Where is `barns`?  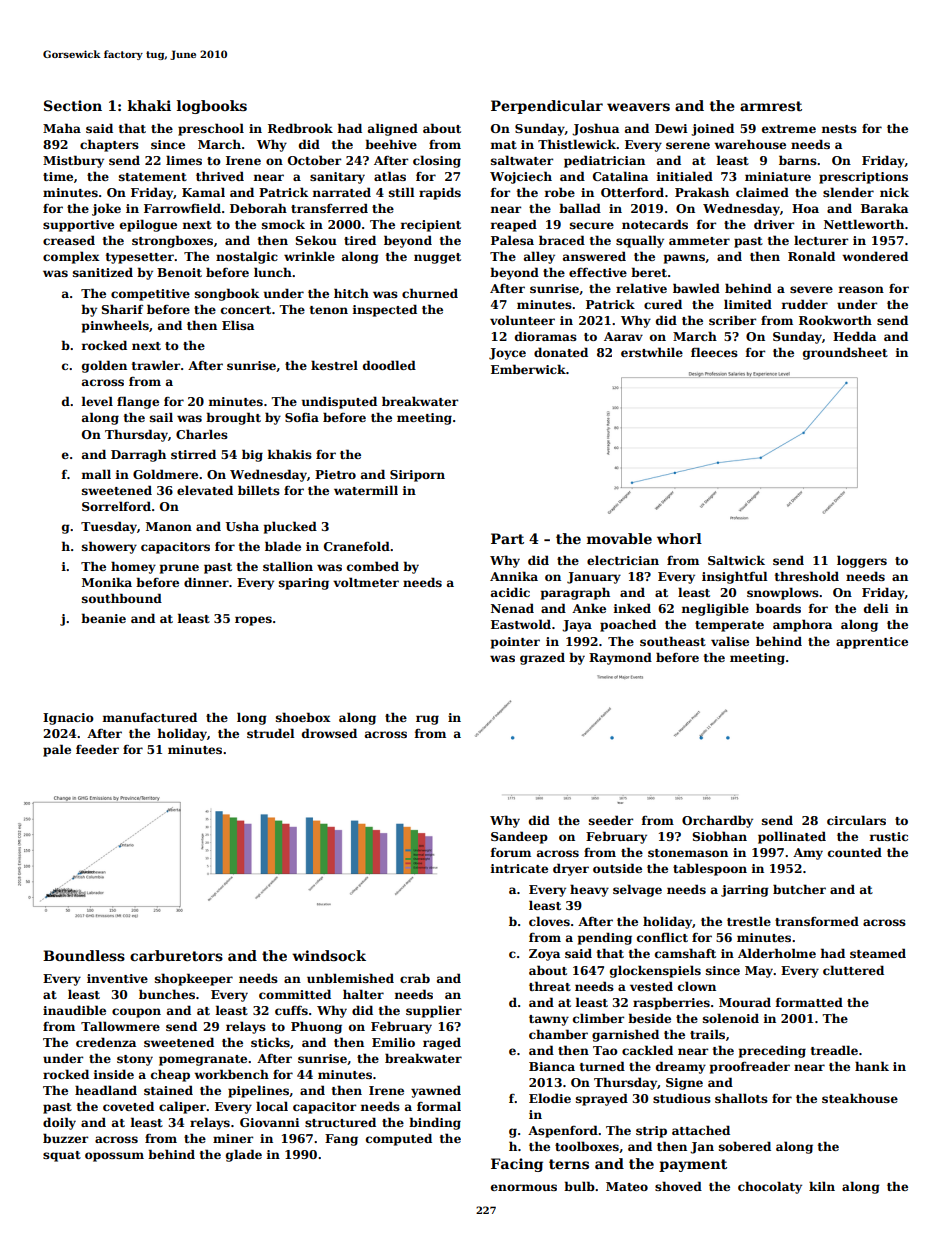
barns is located at coordinates (798, 160).
